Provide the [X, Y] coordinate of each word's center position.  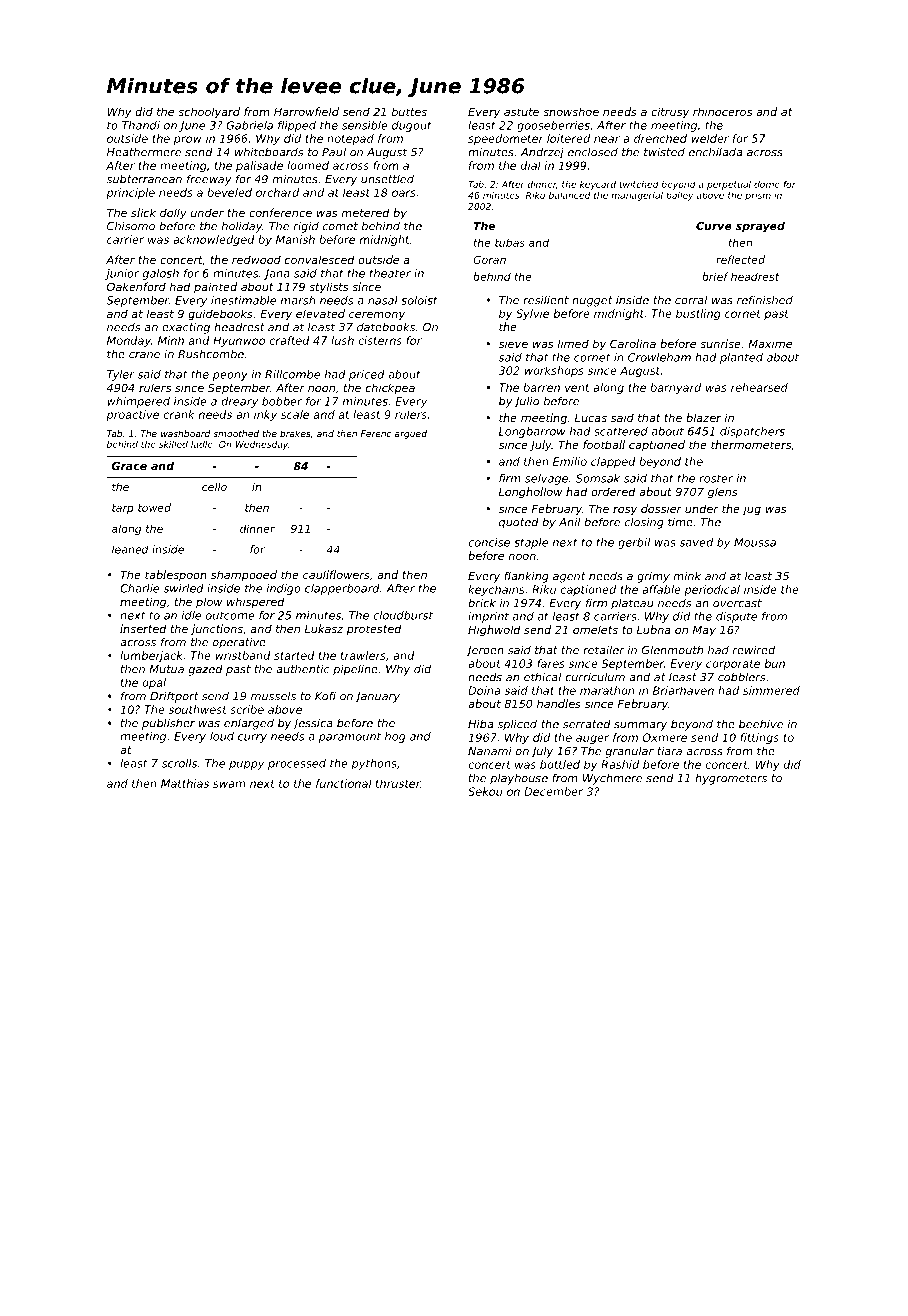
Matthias [185, 783]
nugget [592, 301]
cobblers [742, 677]
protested [374, 630]
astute [521, 112]
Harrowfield [306, 111]
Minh [171, 340]
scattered [621, 431]
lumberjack [151, 656]
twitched [639, 184]
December [553, 791]
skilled [173, 444]
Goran [489, 259]
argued [411, 434]
